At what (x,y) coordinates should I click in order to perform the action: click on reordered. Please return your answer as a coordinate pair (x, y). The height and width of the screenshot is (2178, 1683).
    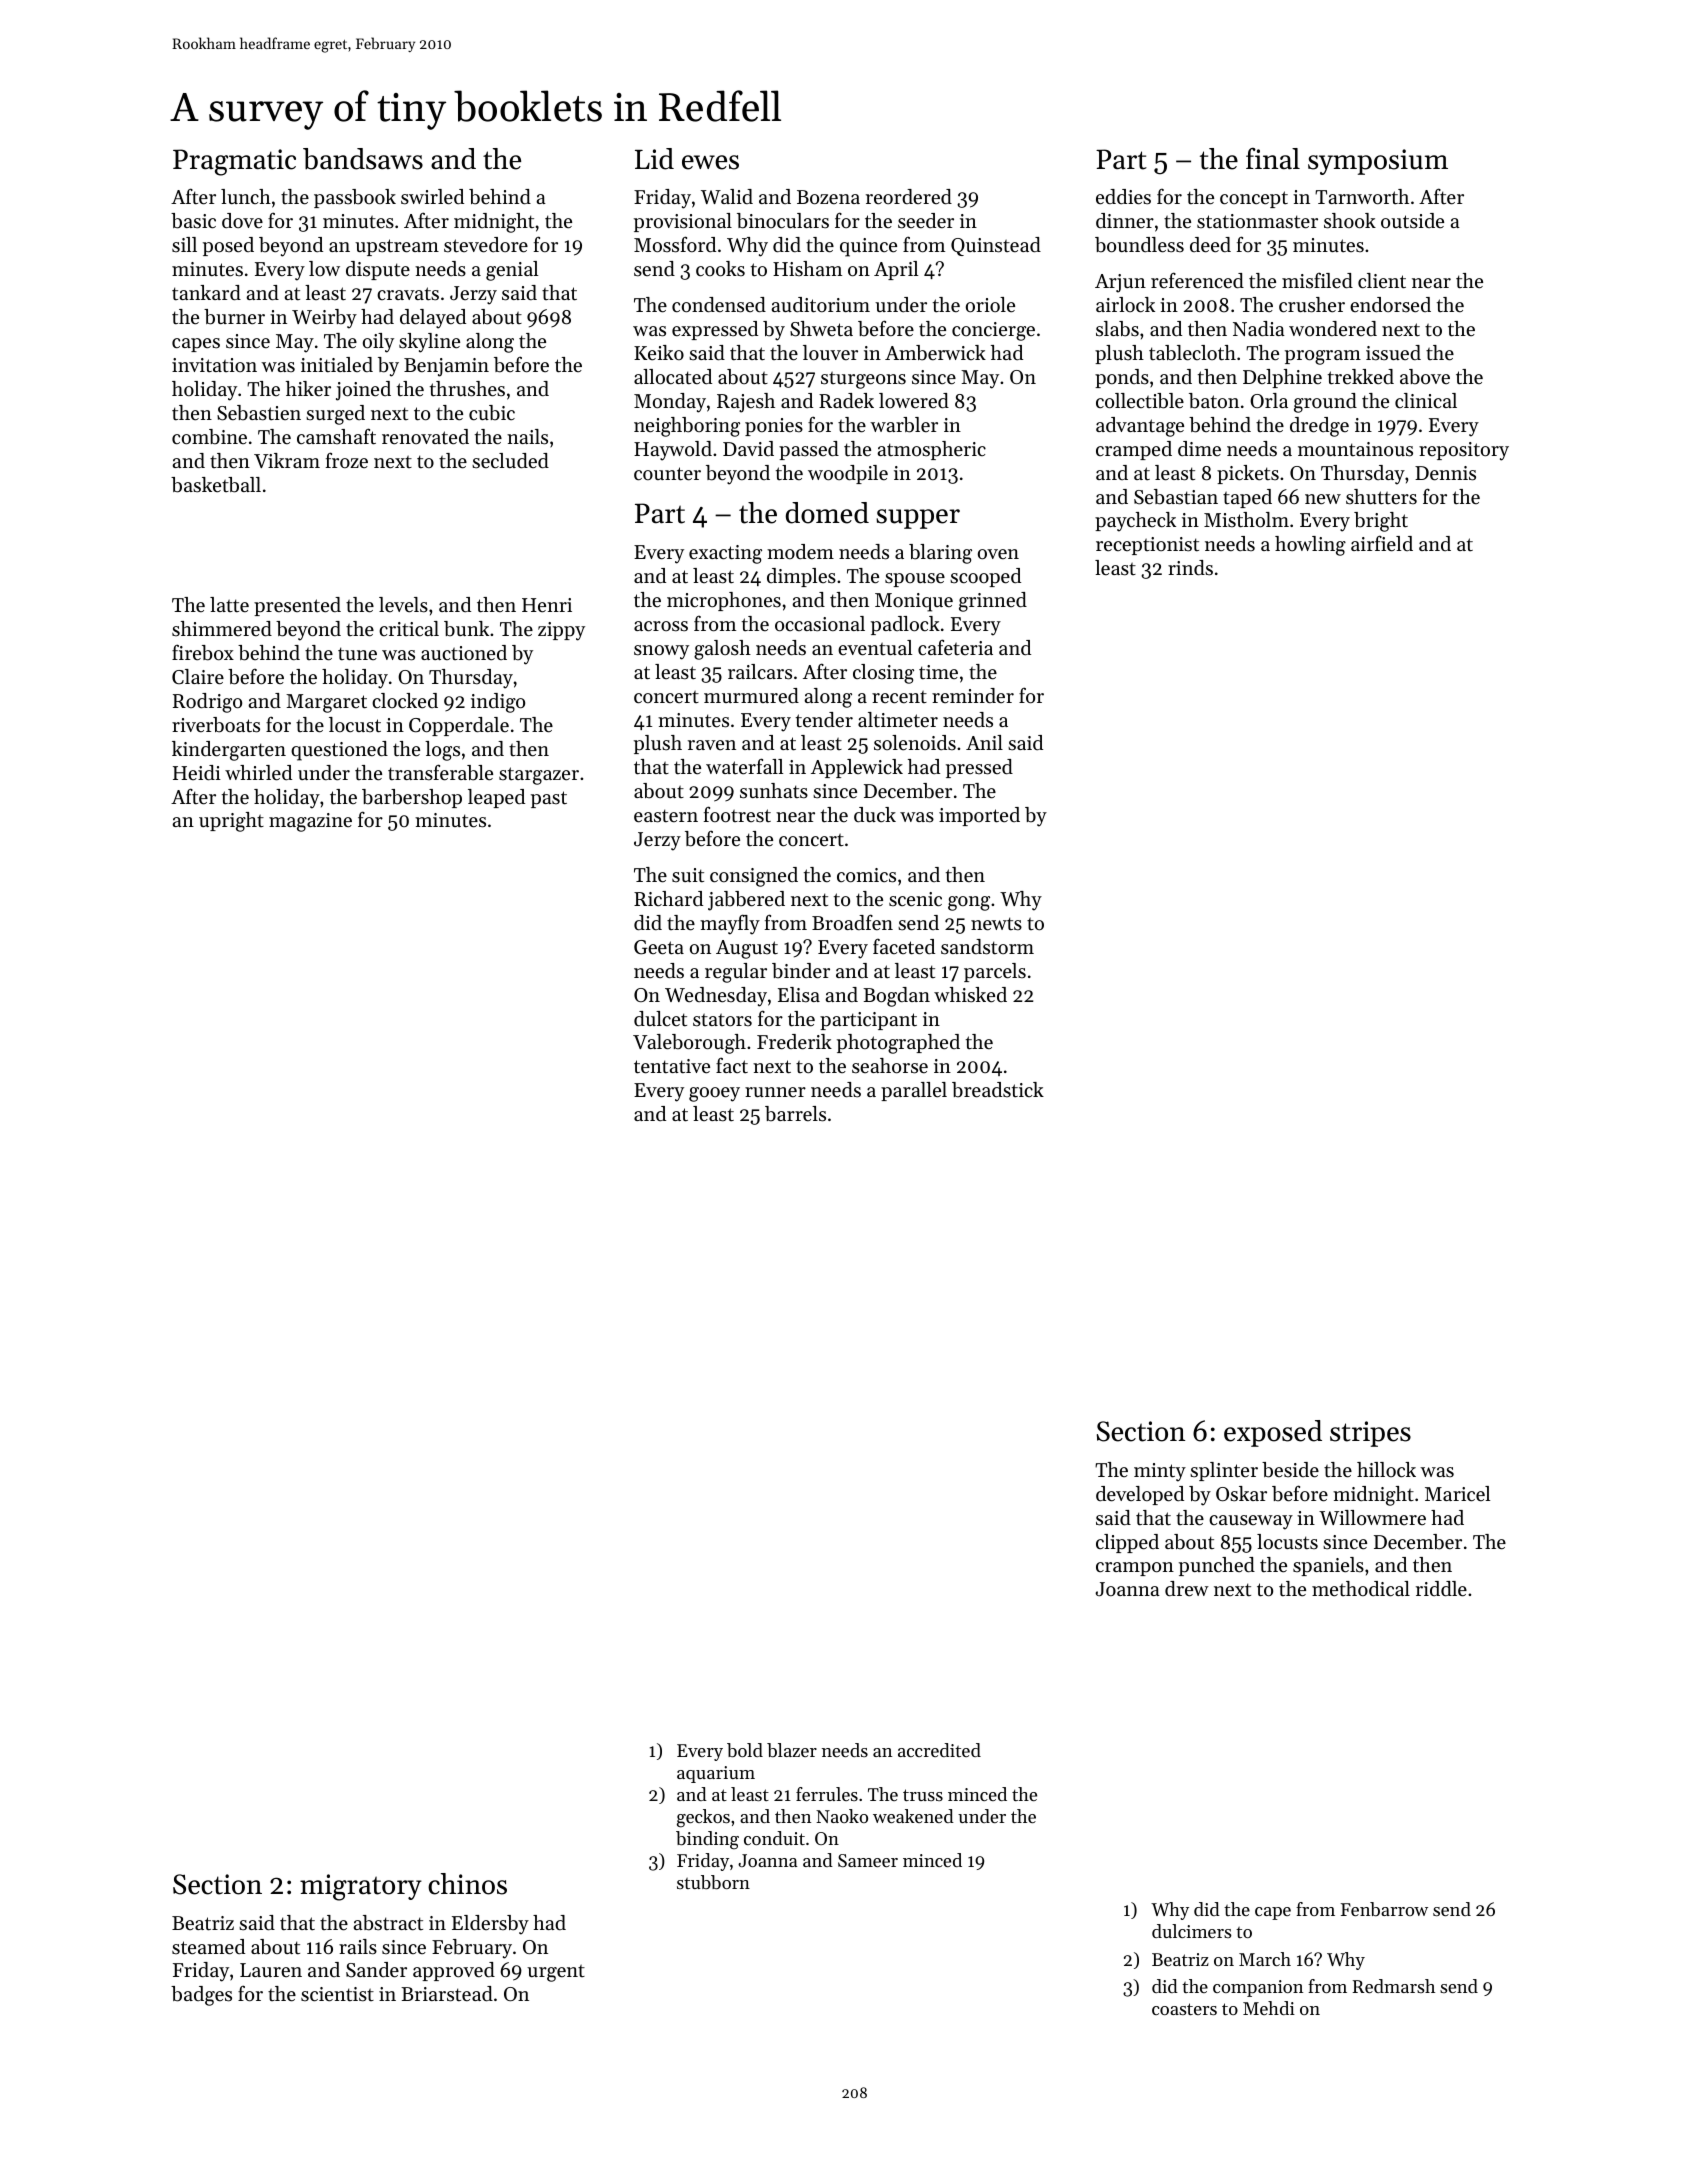
    Looking at the image, I should click on (909, 197).
